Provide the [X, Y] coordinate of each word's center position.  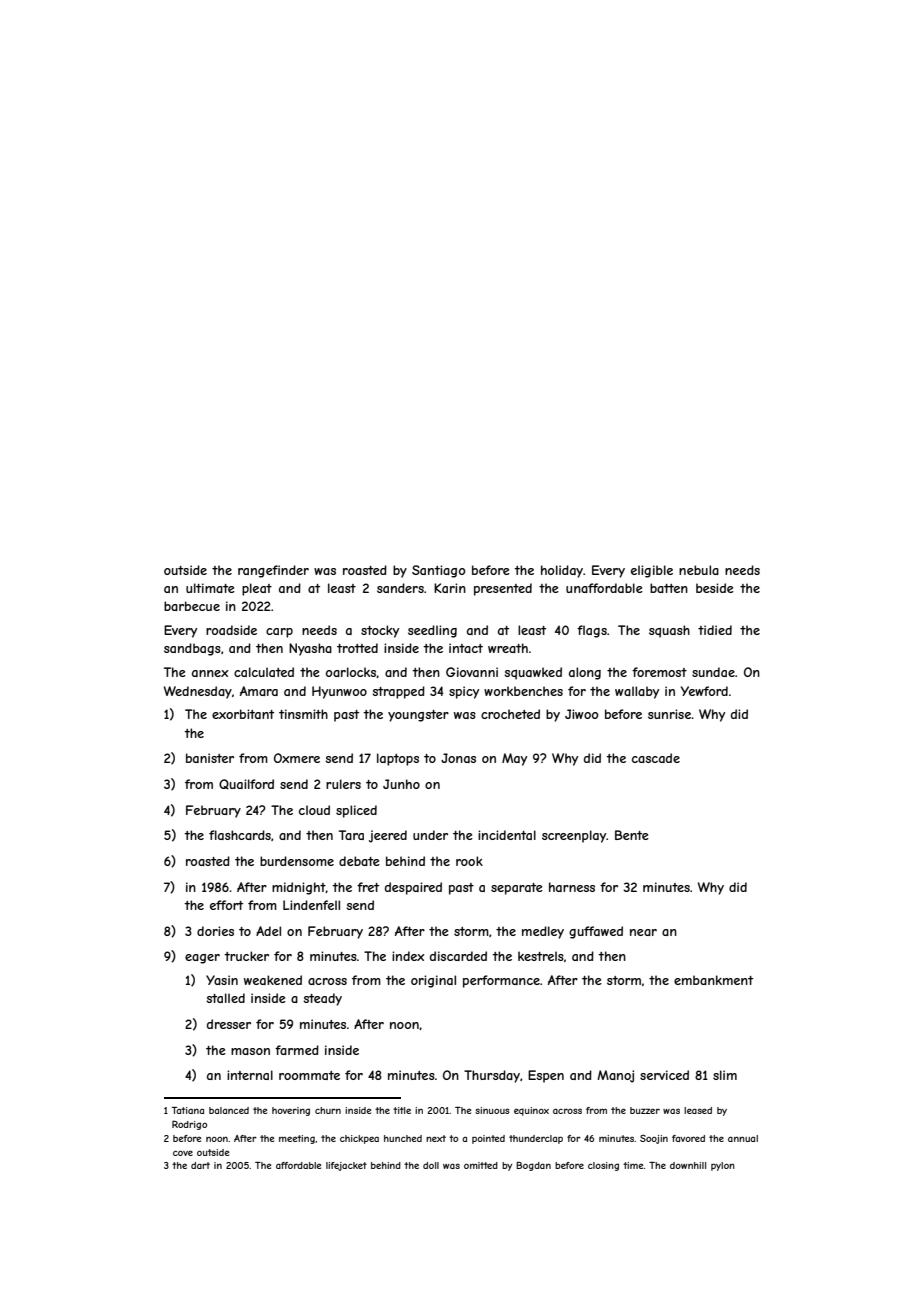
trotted [357, 648]
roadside [231, 630]
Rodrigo [189, 1125]
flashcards [240, 835]
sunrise [669, 714]
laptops [398, 759]
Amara [259, 691]
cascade [656, 758]
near [643, 932]
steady [322, 999]
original [433, 981]
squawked [533, 673]
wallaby [637, 692]
